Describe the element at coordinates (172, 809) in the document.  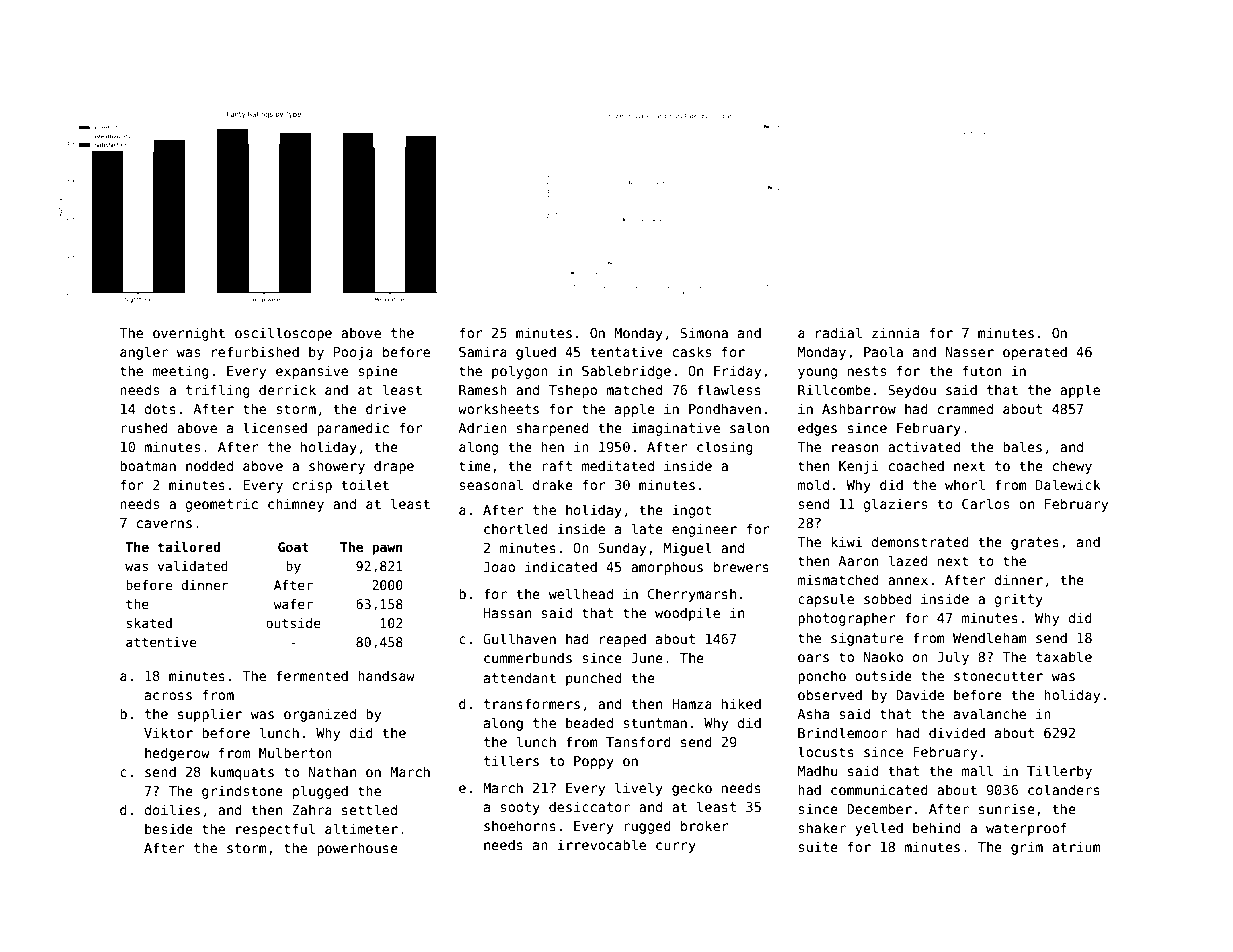
I see `doilies` at that location.
